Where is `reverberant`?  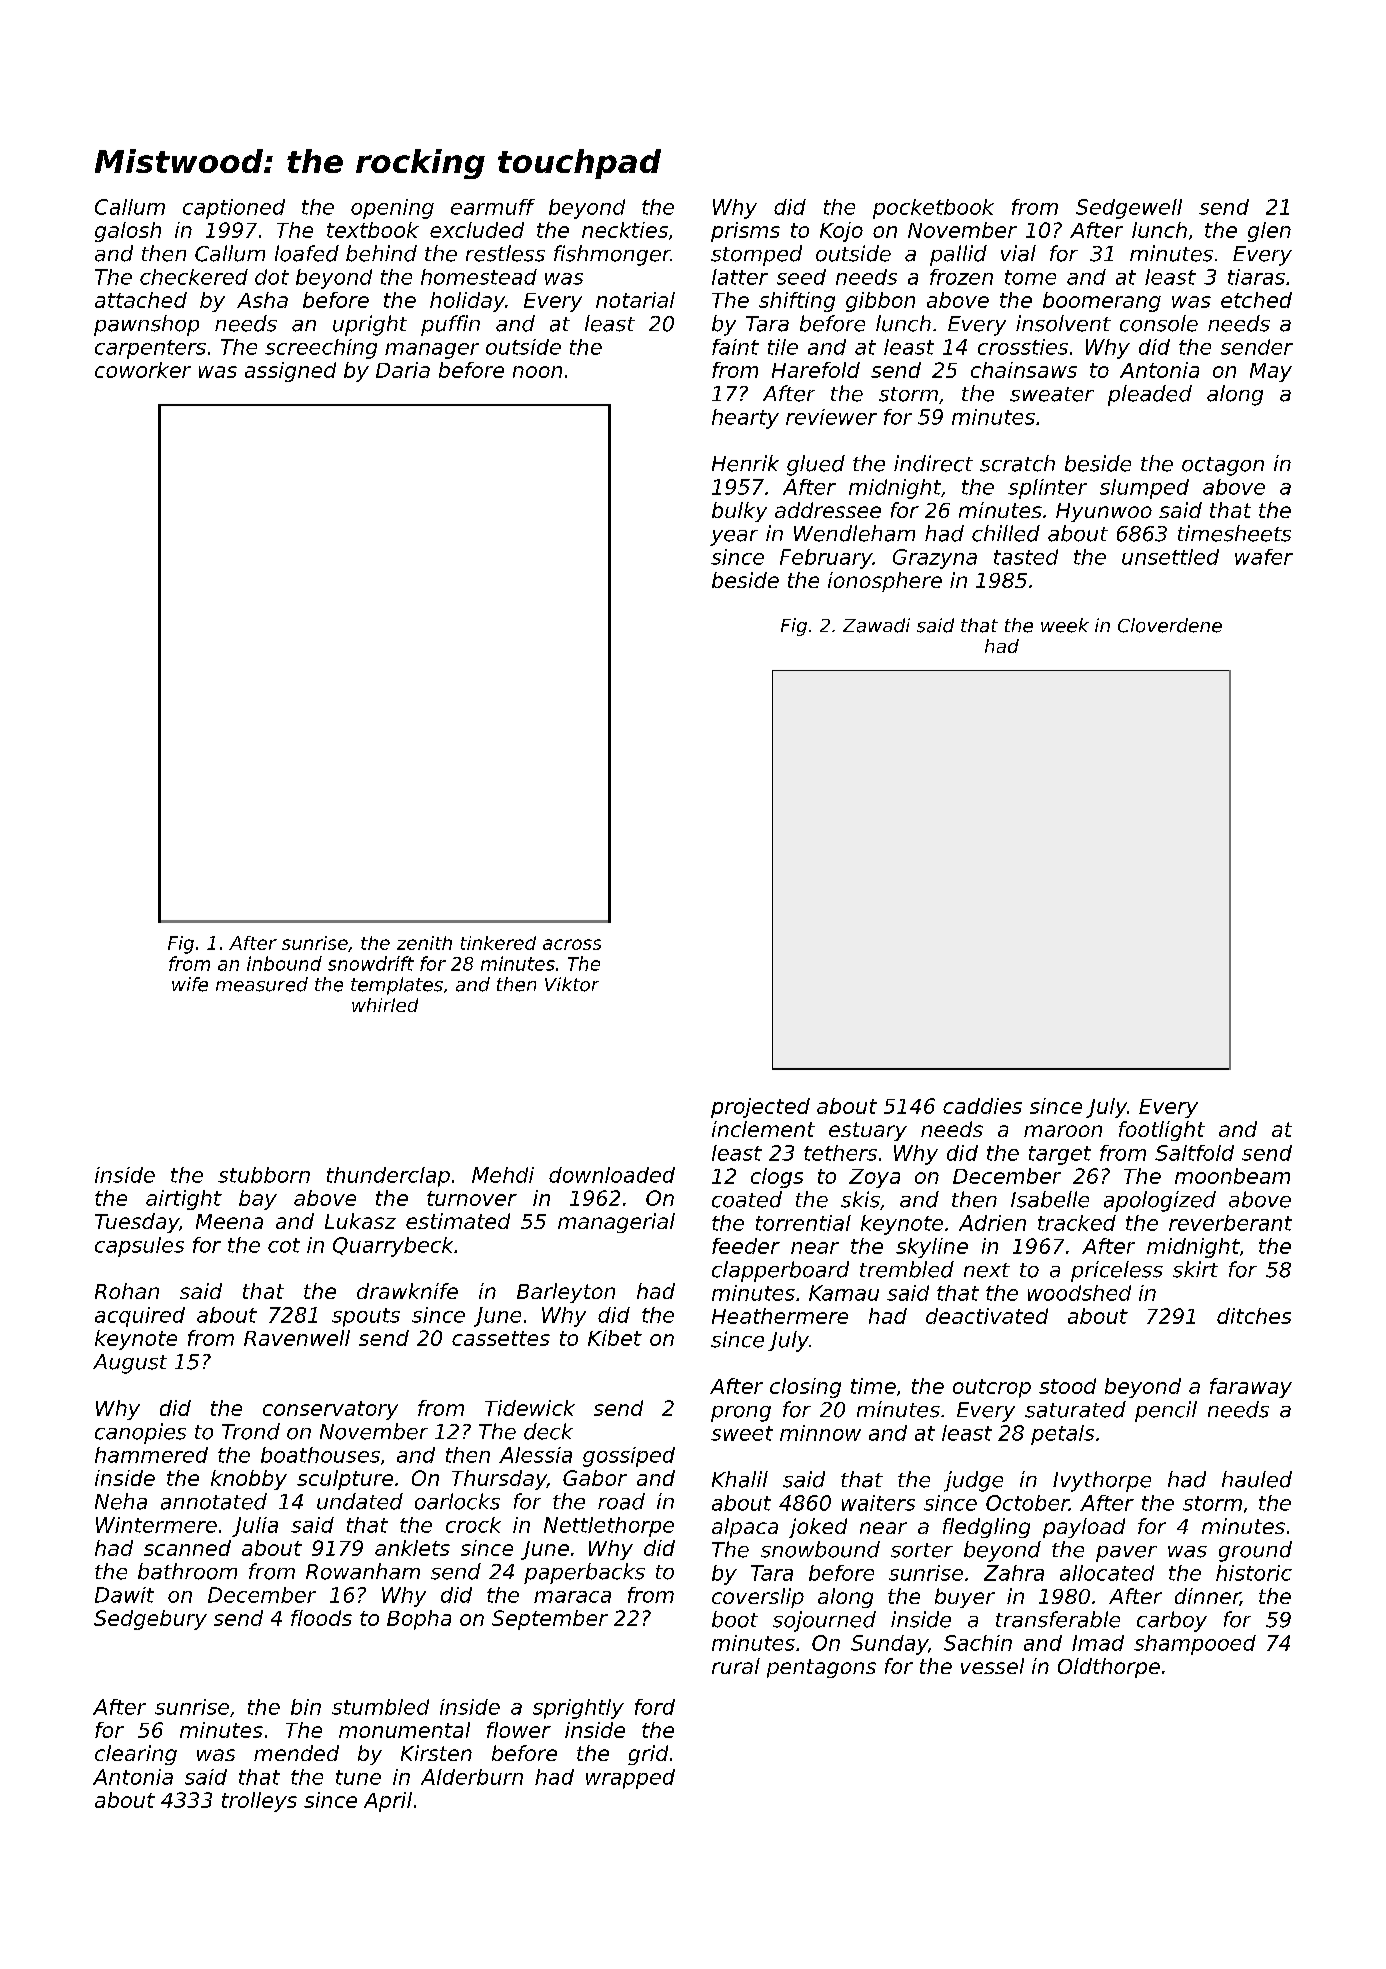 reverberant is located at coordinates (1230, 1223).
